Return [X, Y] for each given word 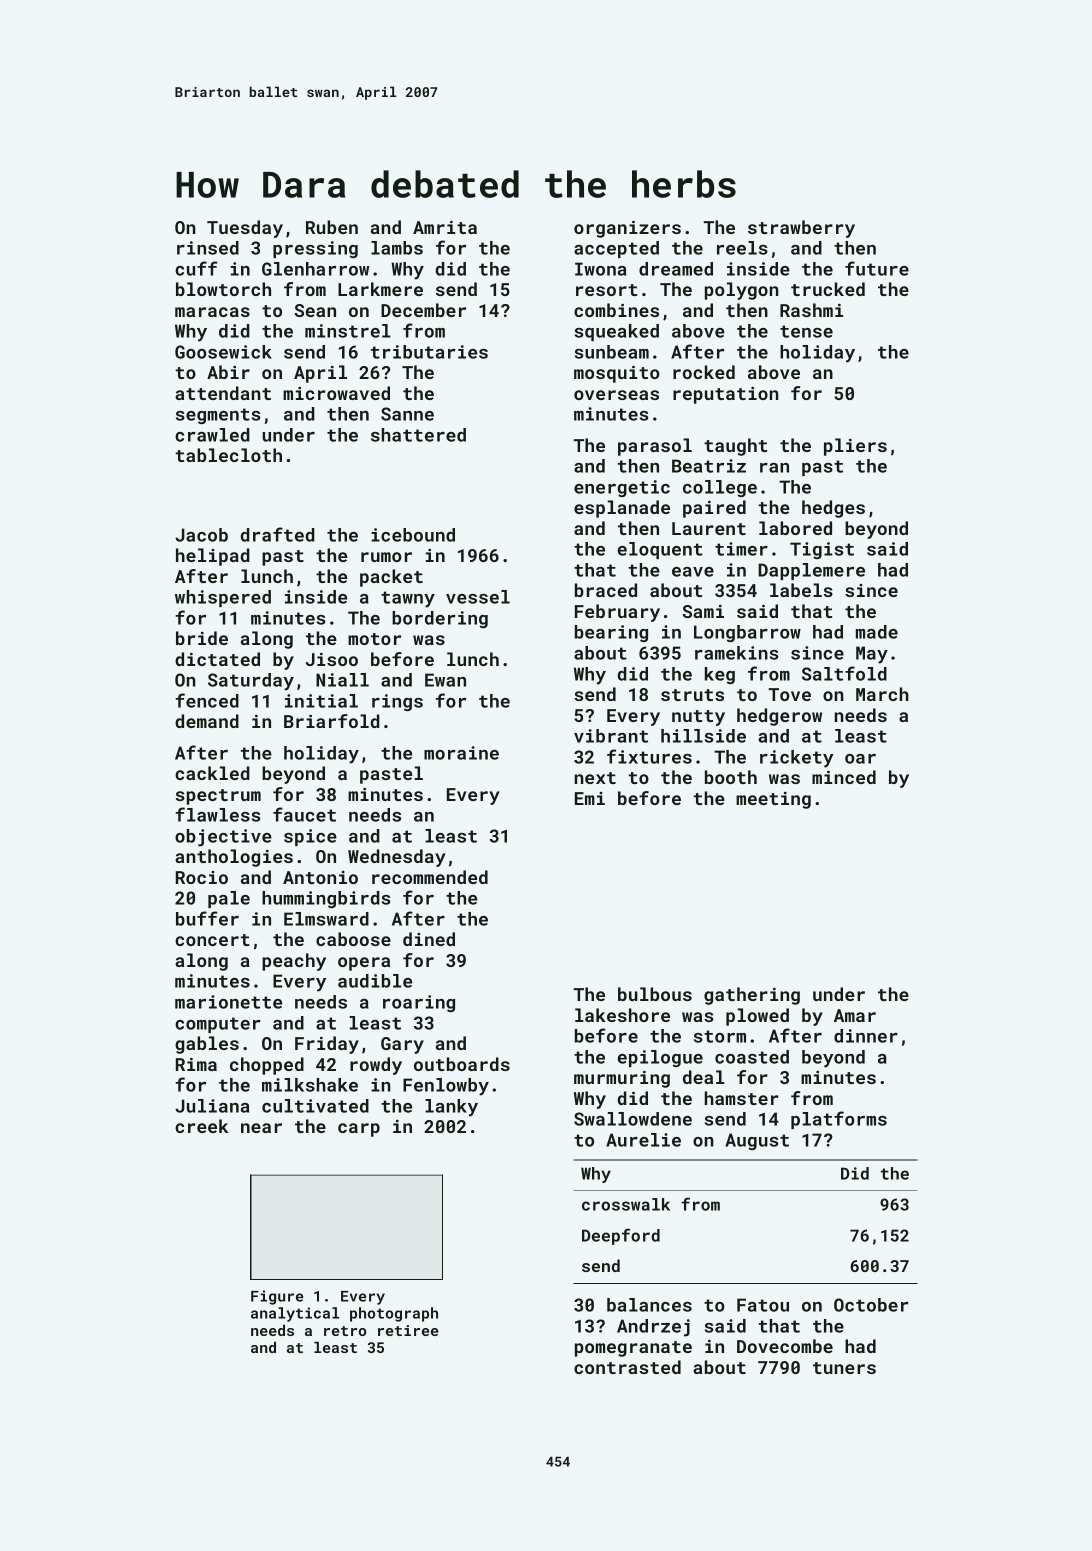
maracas [212, 312]
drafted [277, 534]
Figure [277, 1297]
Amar [855, 1015]
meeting [773, 800]
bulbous [655, 994]
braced [606, 590]
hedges [833, 509]
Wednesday [397, 858]
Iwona [600, 269]
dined [429, 939]
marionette [228, 1002]
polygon [742, 291]
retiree [408, 1330]
